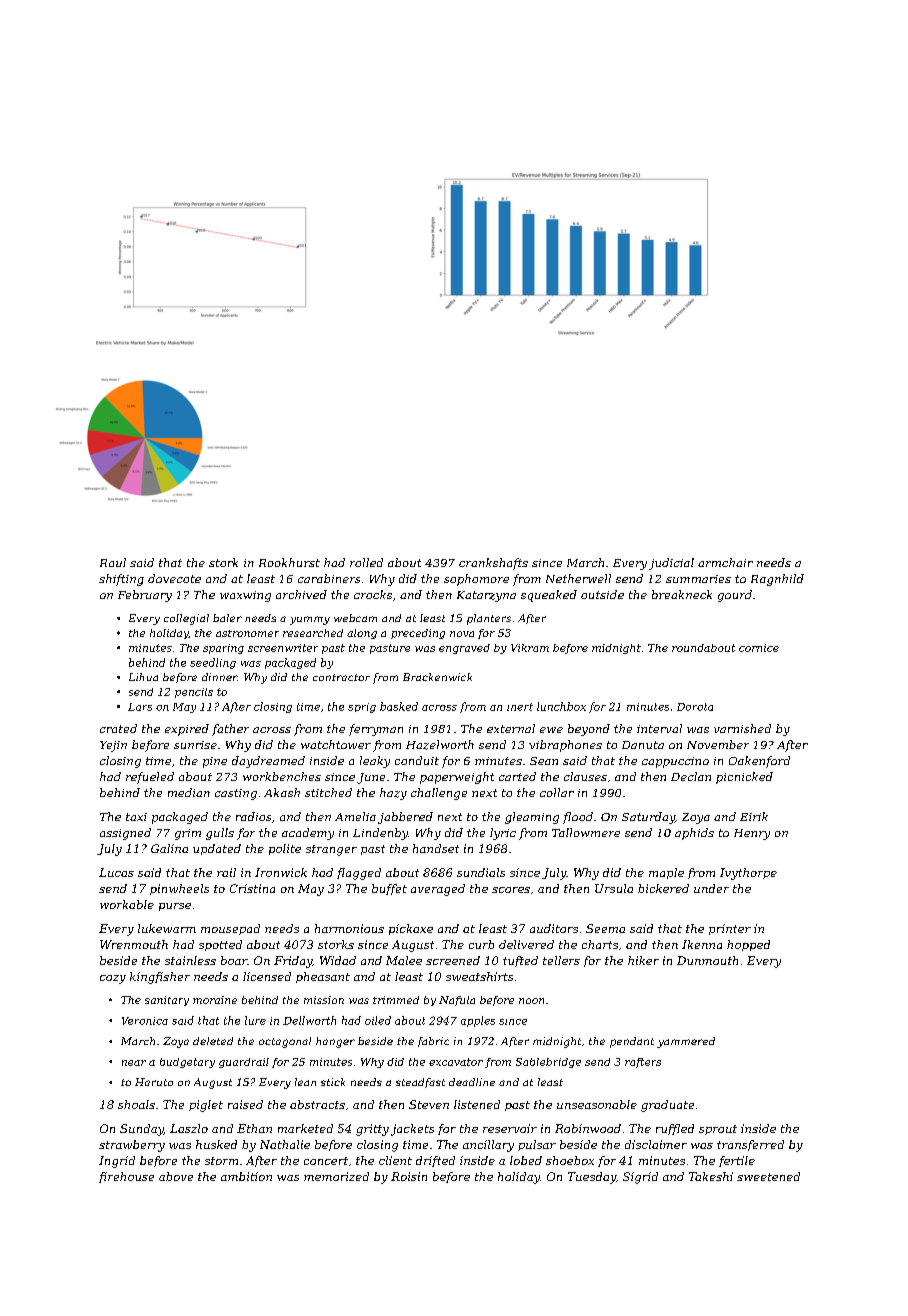 This page has height=1316, width=908. What do you see at coordinates (686, 1042) in the page?
I see `yammered` at bounding box center [686, 1042].
